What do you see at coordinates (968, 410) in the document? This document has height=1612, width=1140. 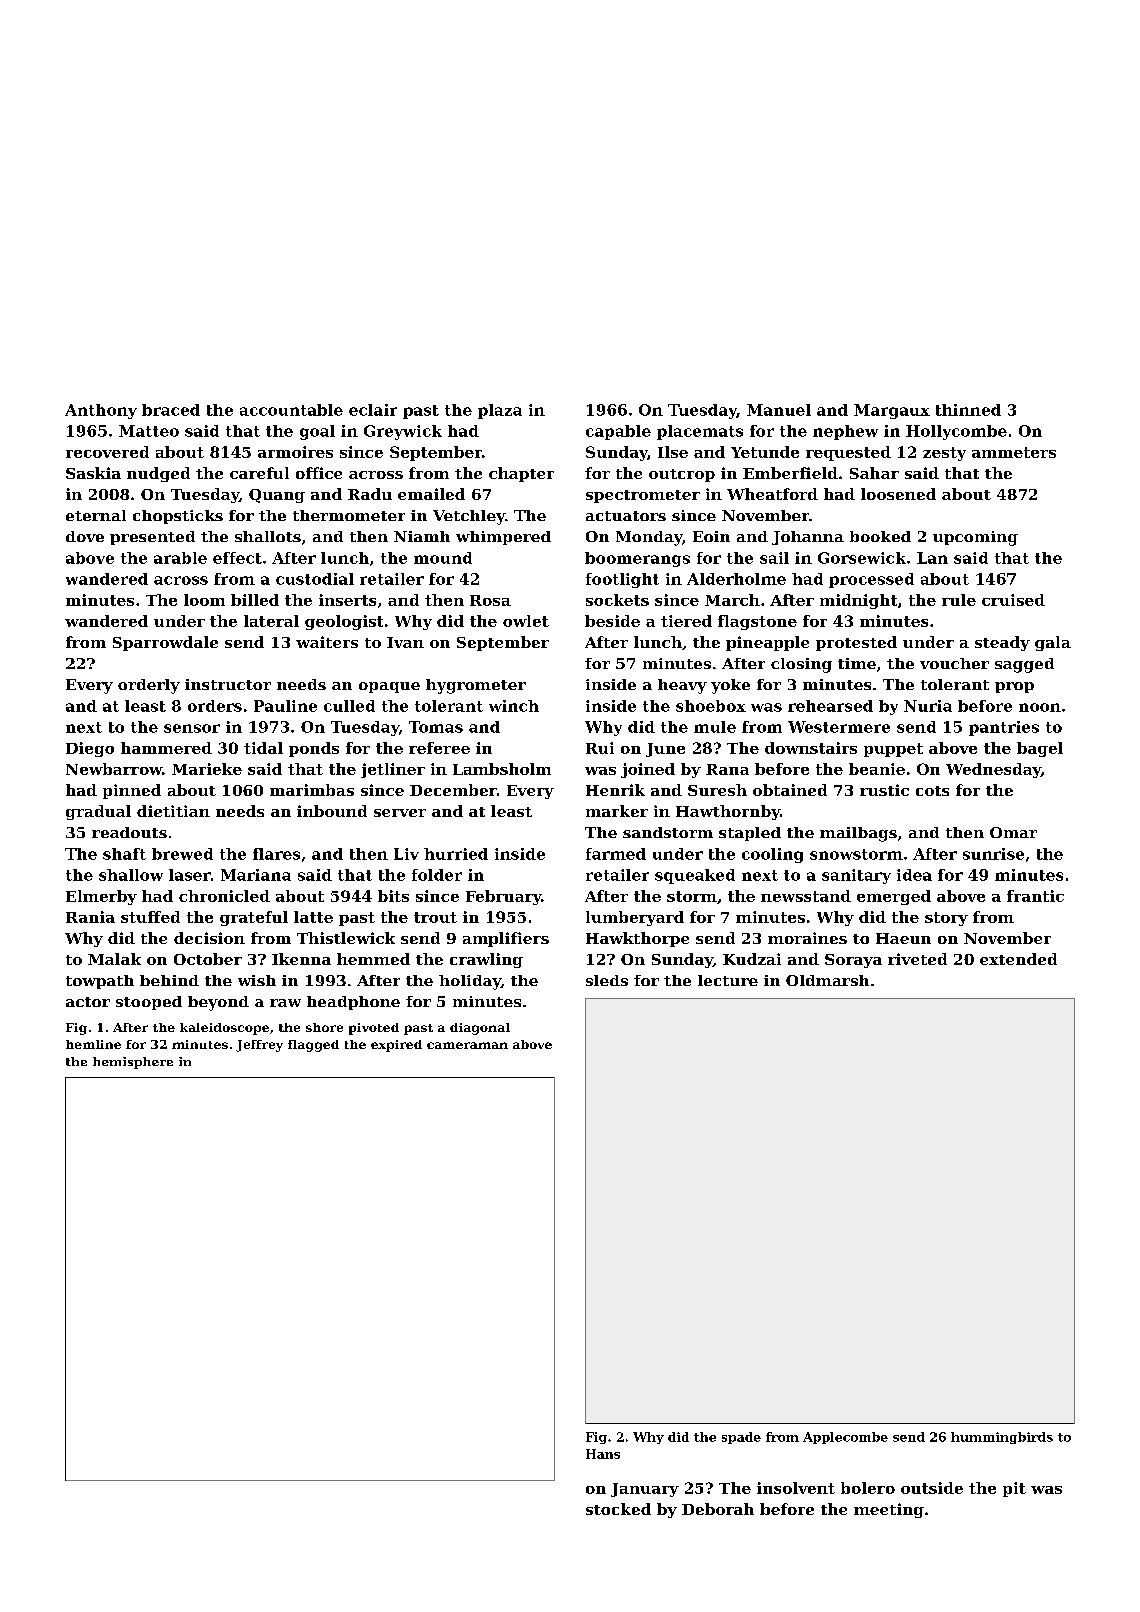 I see `thinned` at bounding box center [968, 410].
